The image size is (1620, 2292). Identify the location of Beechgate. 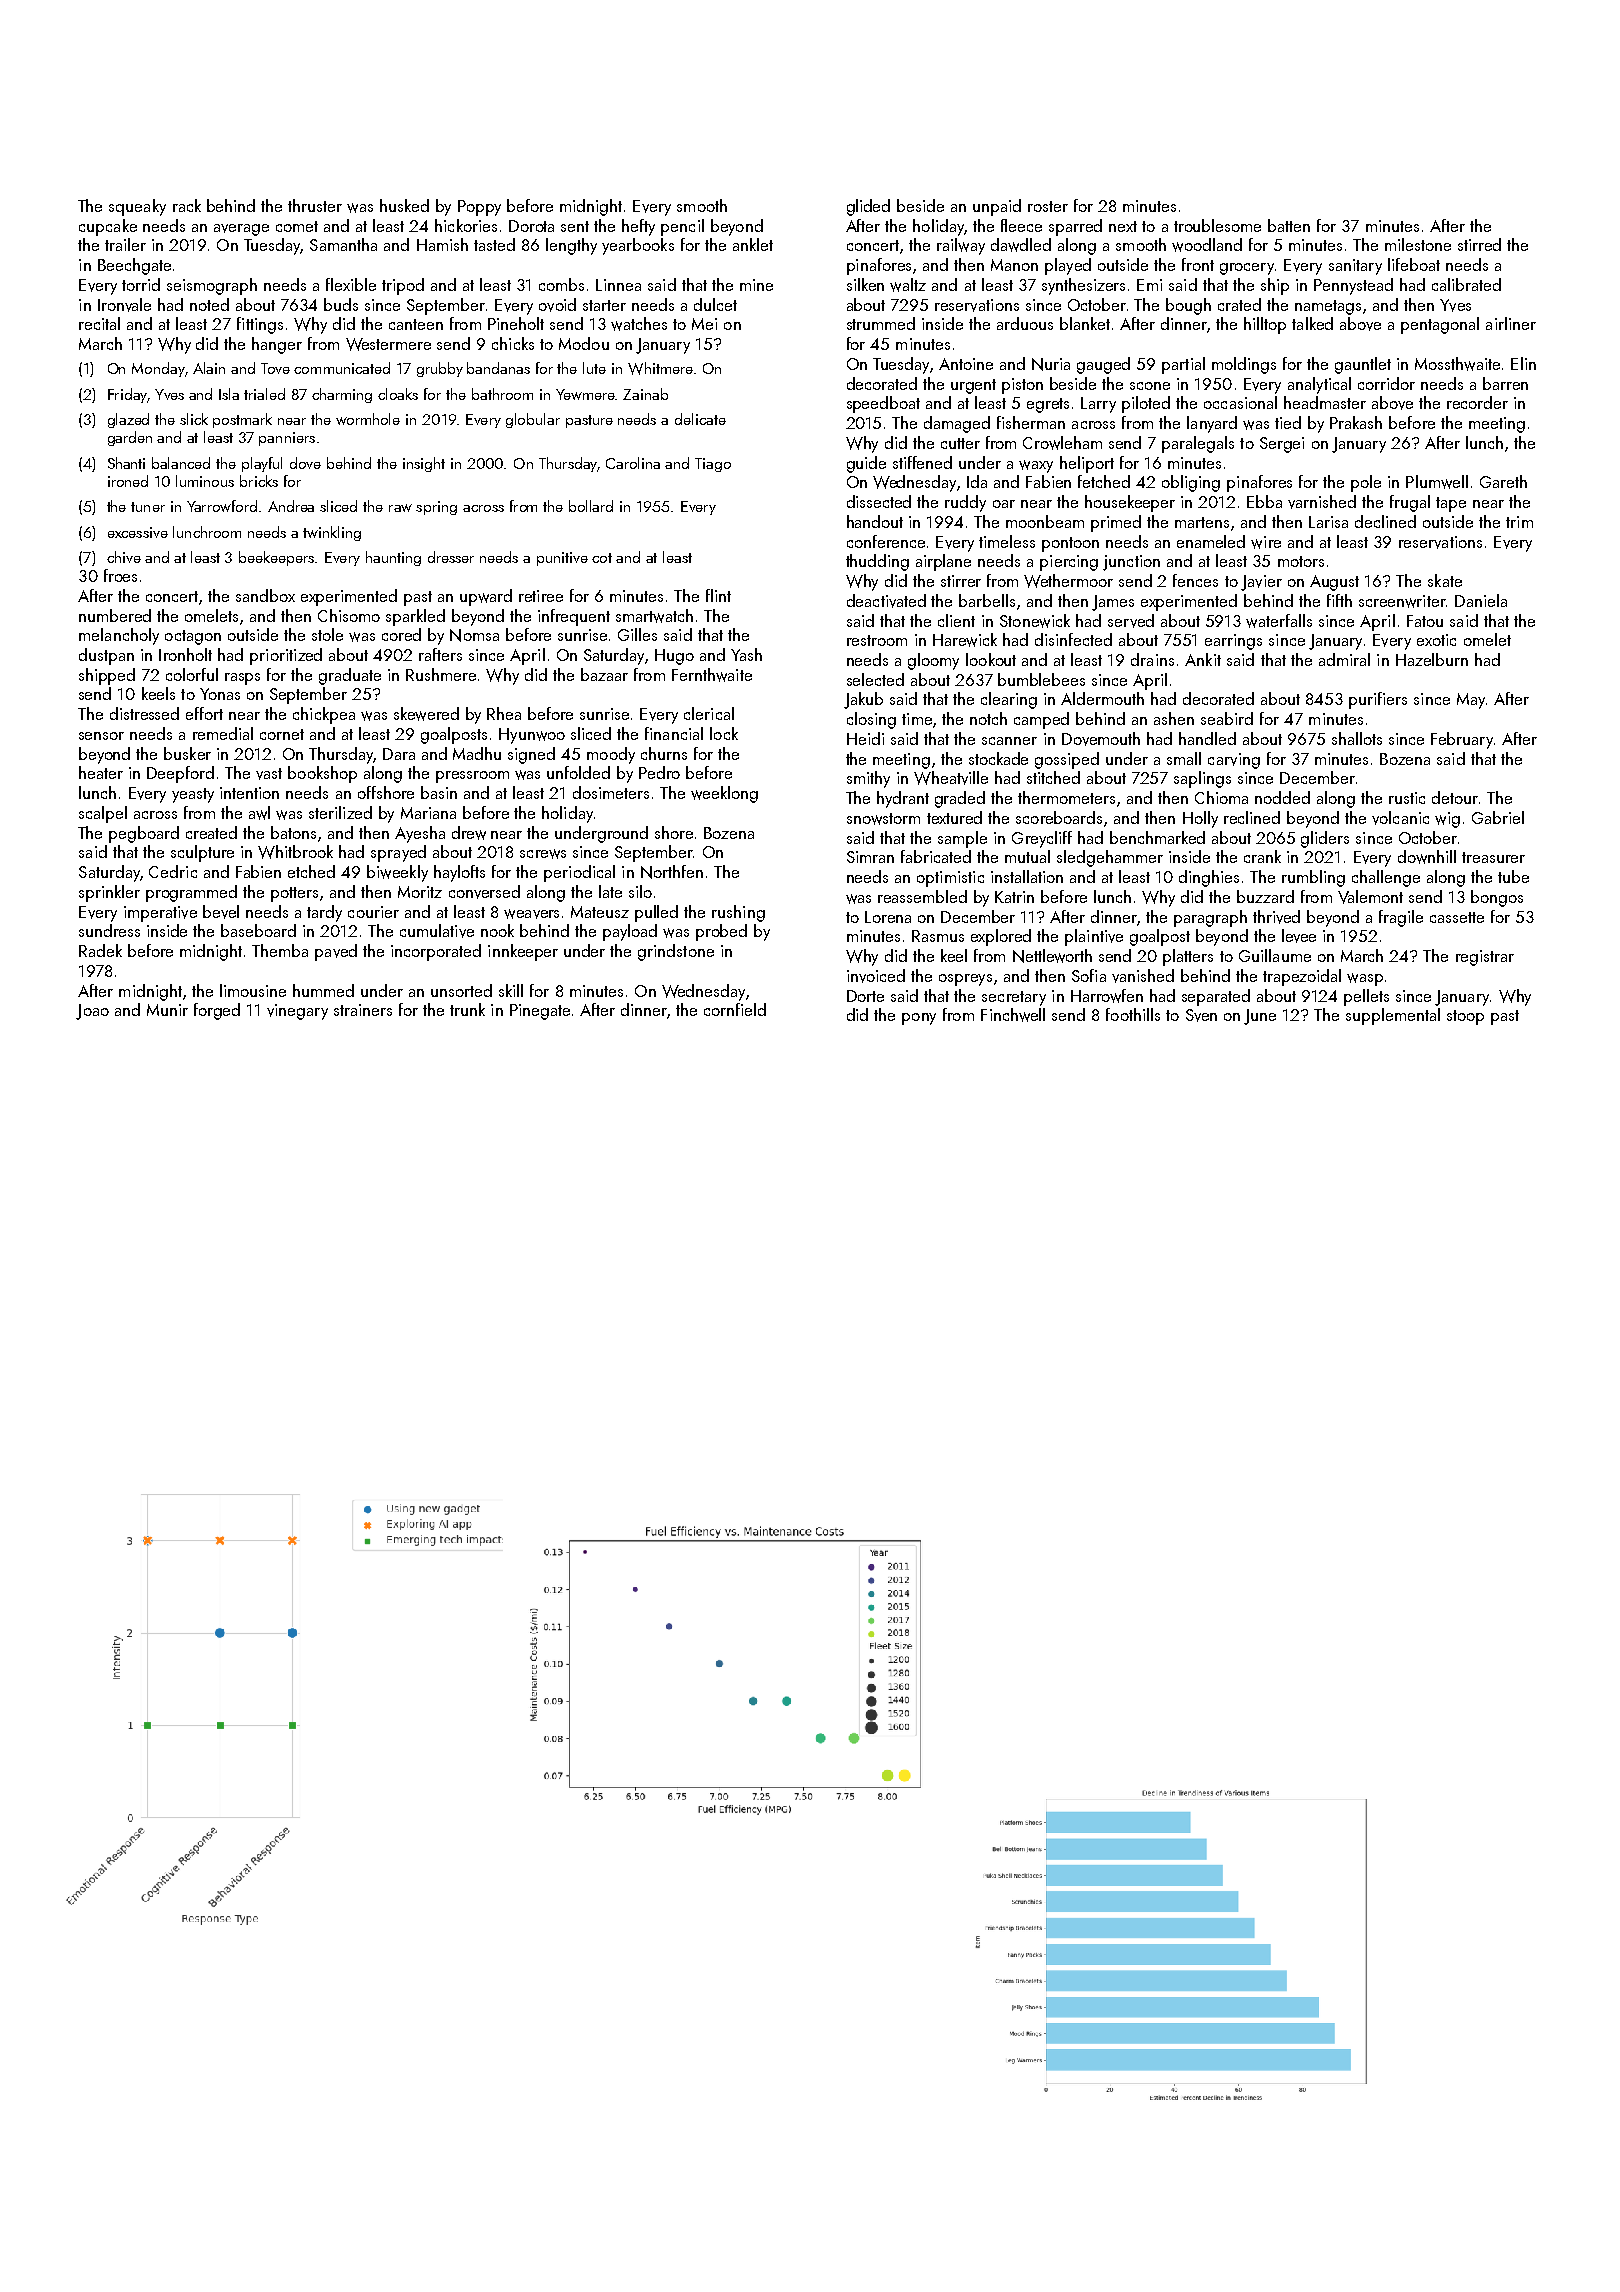
(134, 266).
